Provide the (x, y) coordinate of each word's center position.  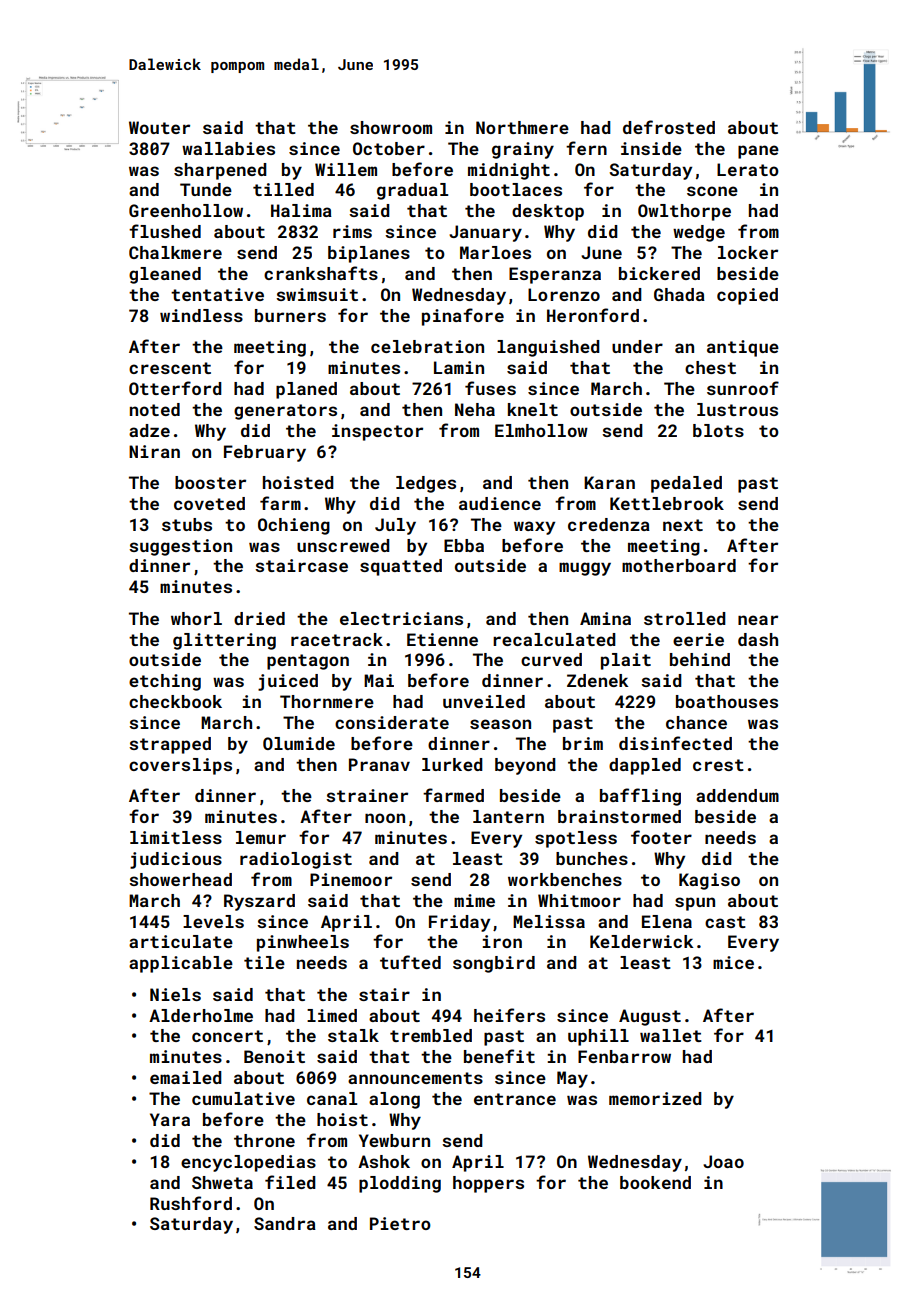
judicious (176, 860)
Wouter (159, 127)
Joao (723, 1161)
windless (201, 315)
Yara (170, 1119)
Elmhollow (541, 430)
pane (758, 152)
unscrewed (343, 545)
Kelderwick (641, 941)
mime (474, 900)
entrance (515, 1099)
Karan (609, 482)
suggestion (180, 547)
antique (743, 348)
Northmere (522, 127)
